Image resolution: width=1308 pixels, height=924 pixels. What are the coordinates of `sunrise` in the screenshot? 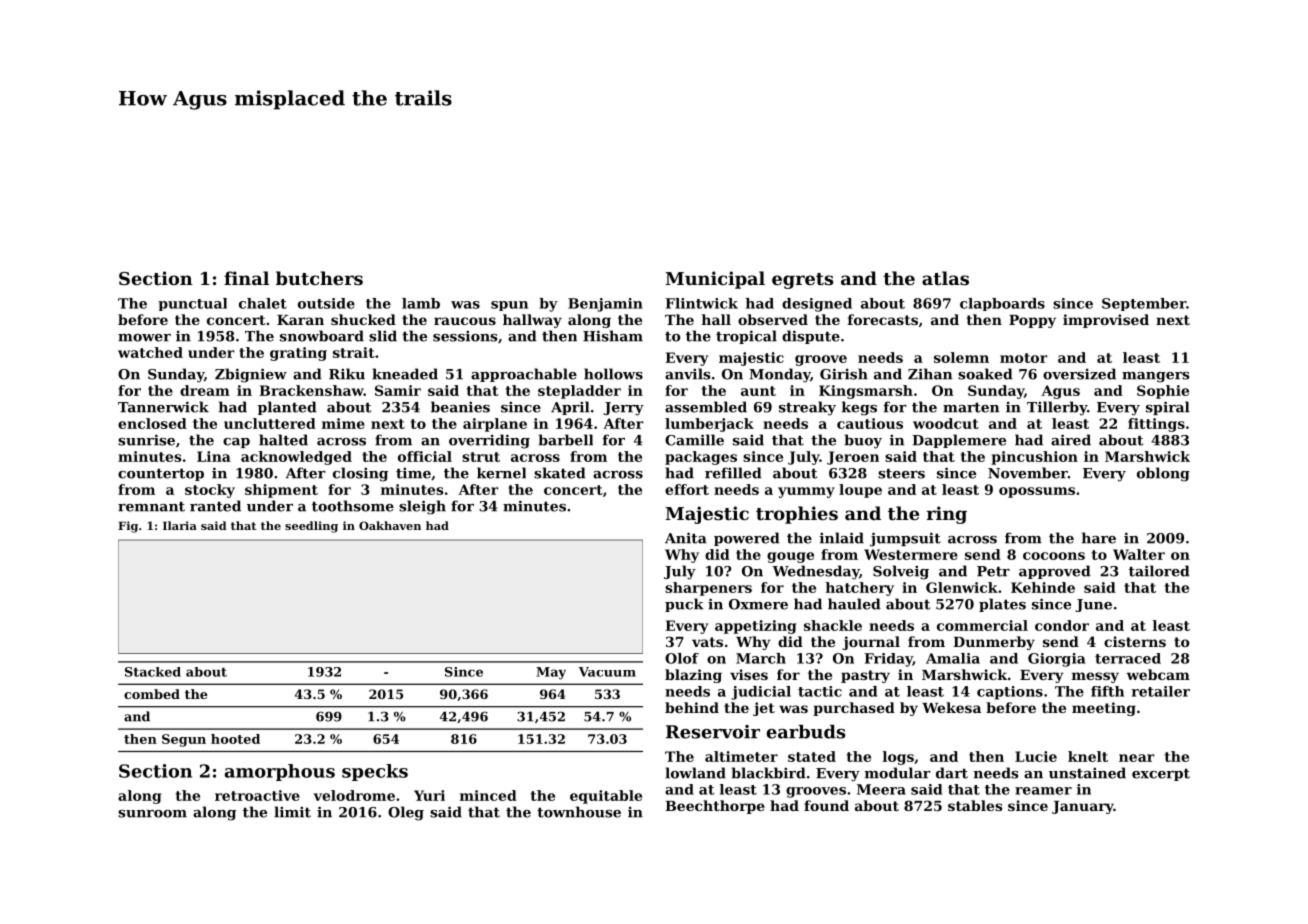 It's located at (146, 440).
